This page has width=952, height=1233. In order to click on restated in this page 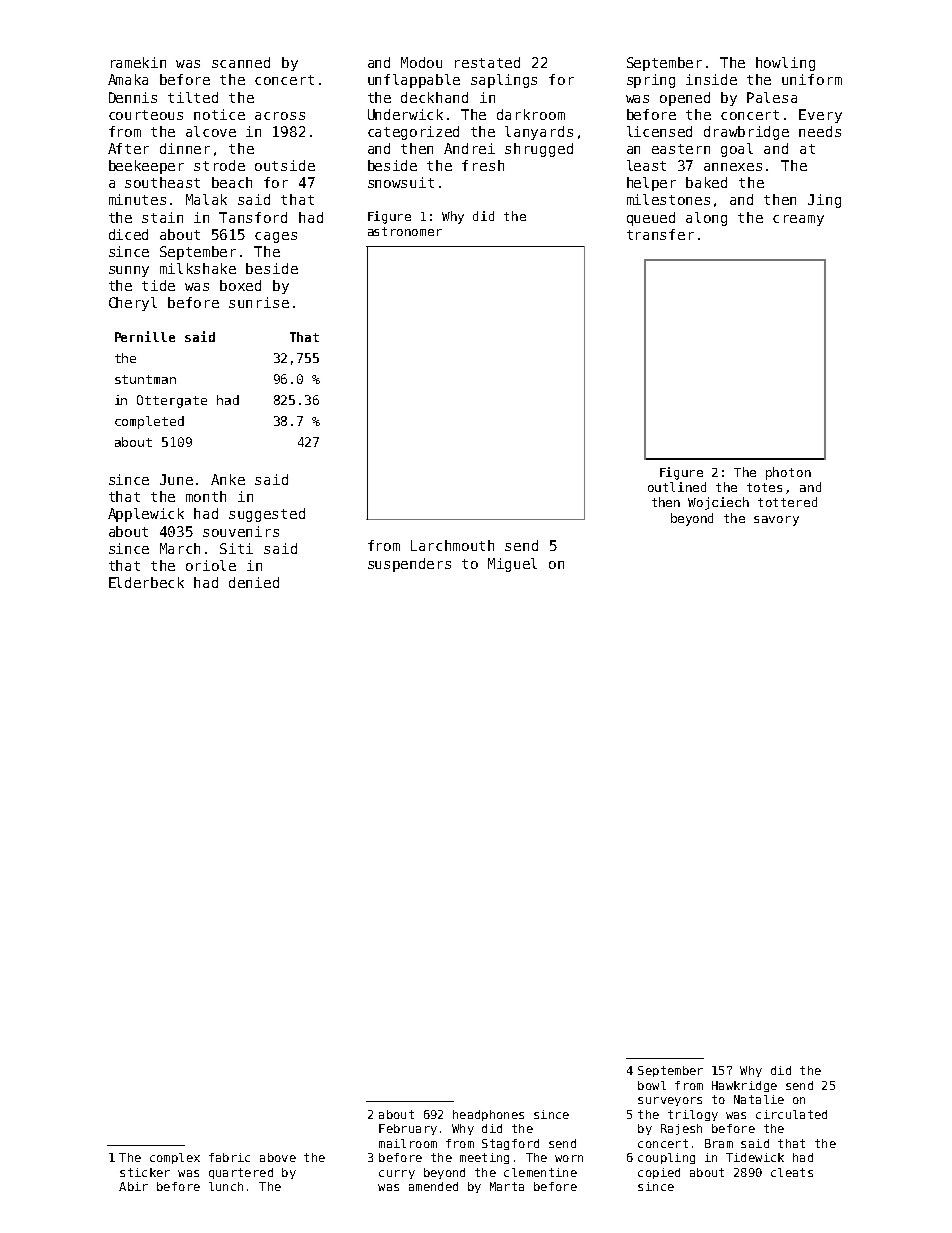, I will do `click(487, 62)`.
